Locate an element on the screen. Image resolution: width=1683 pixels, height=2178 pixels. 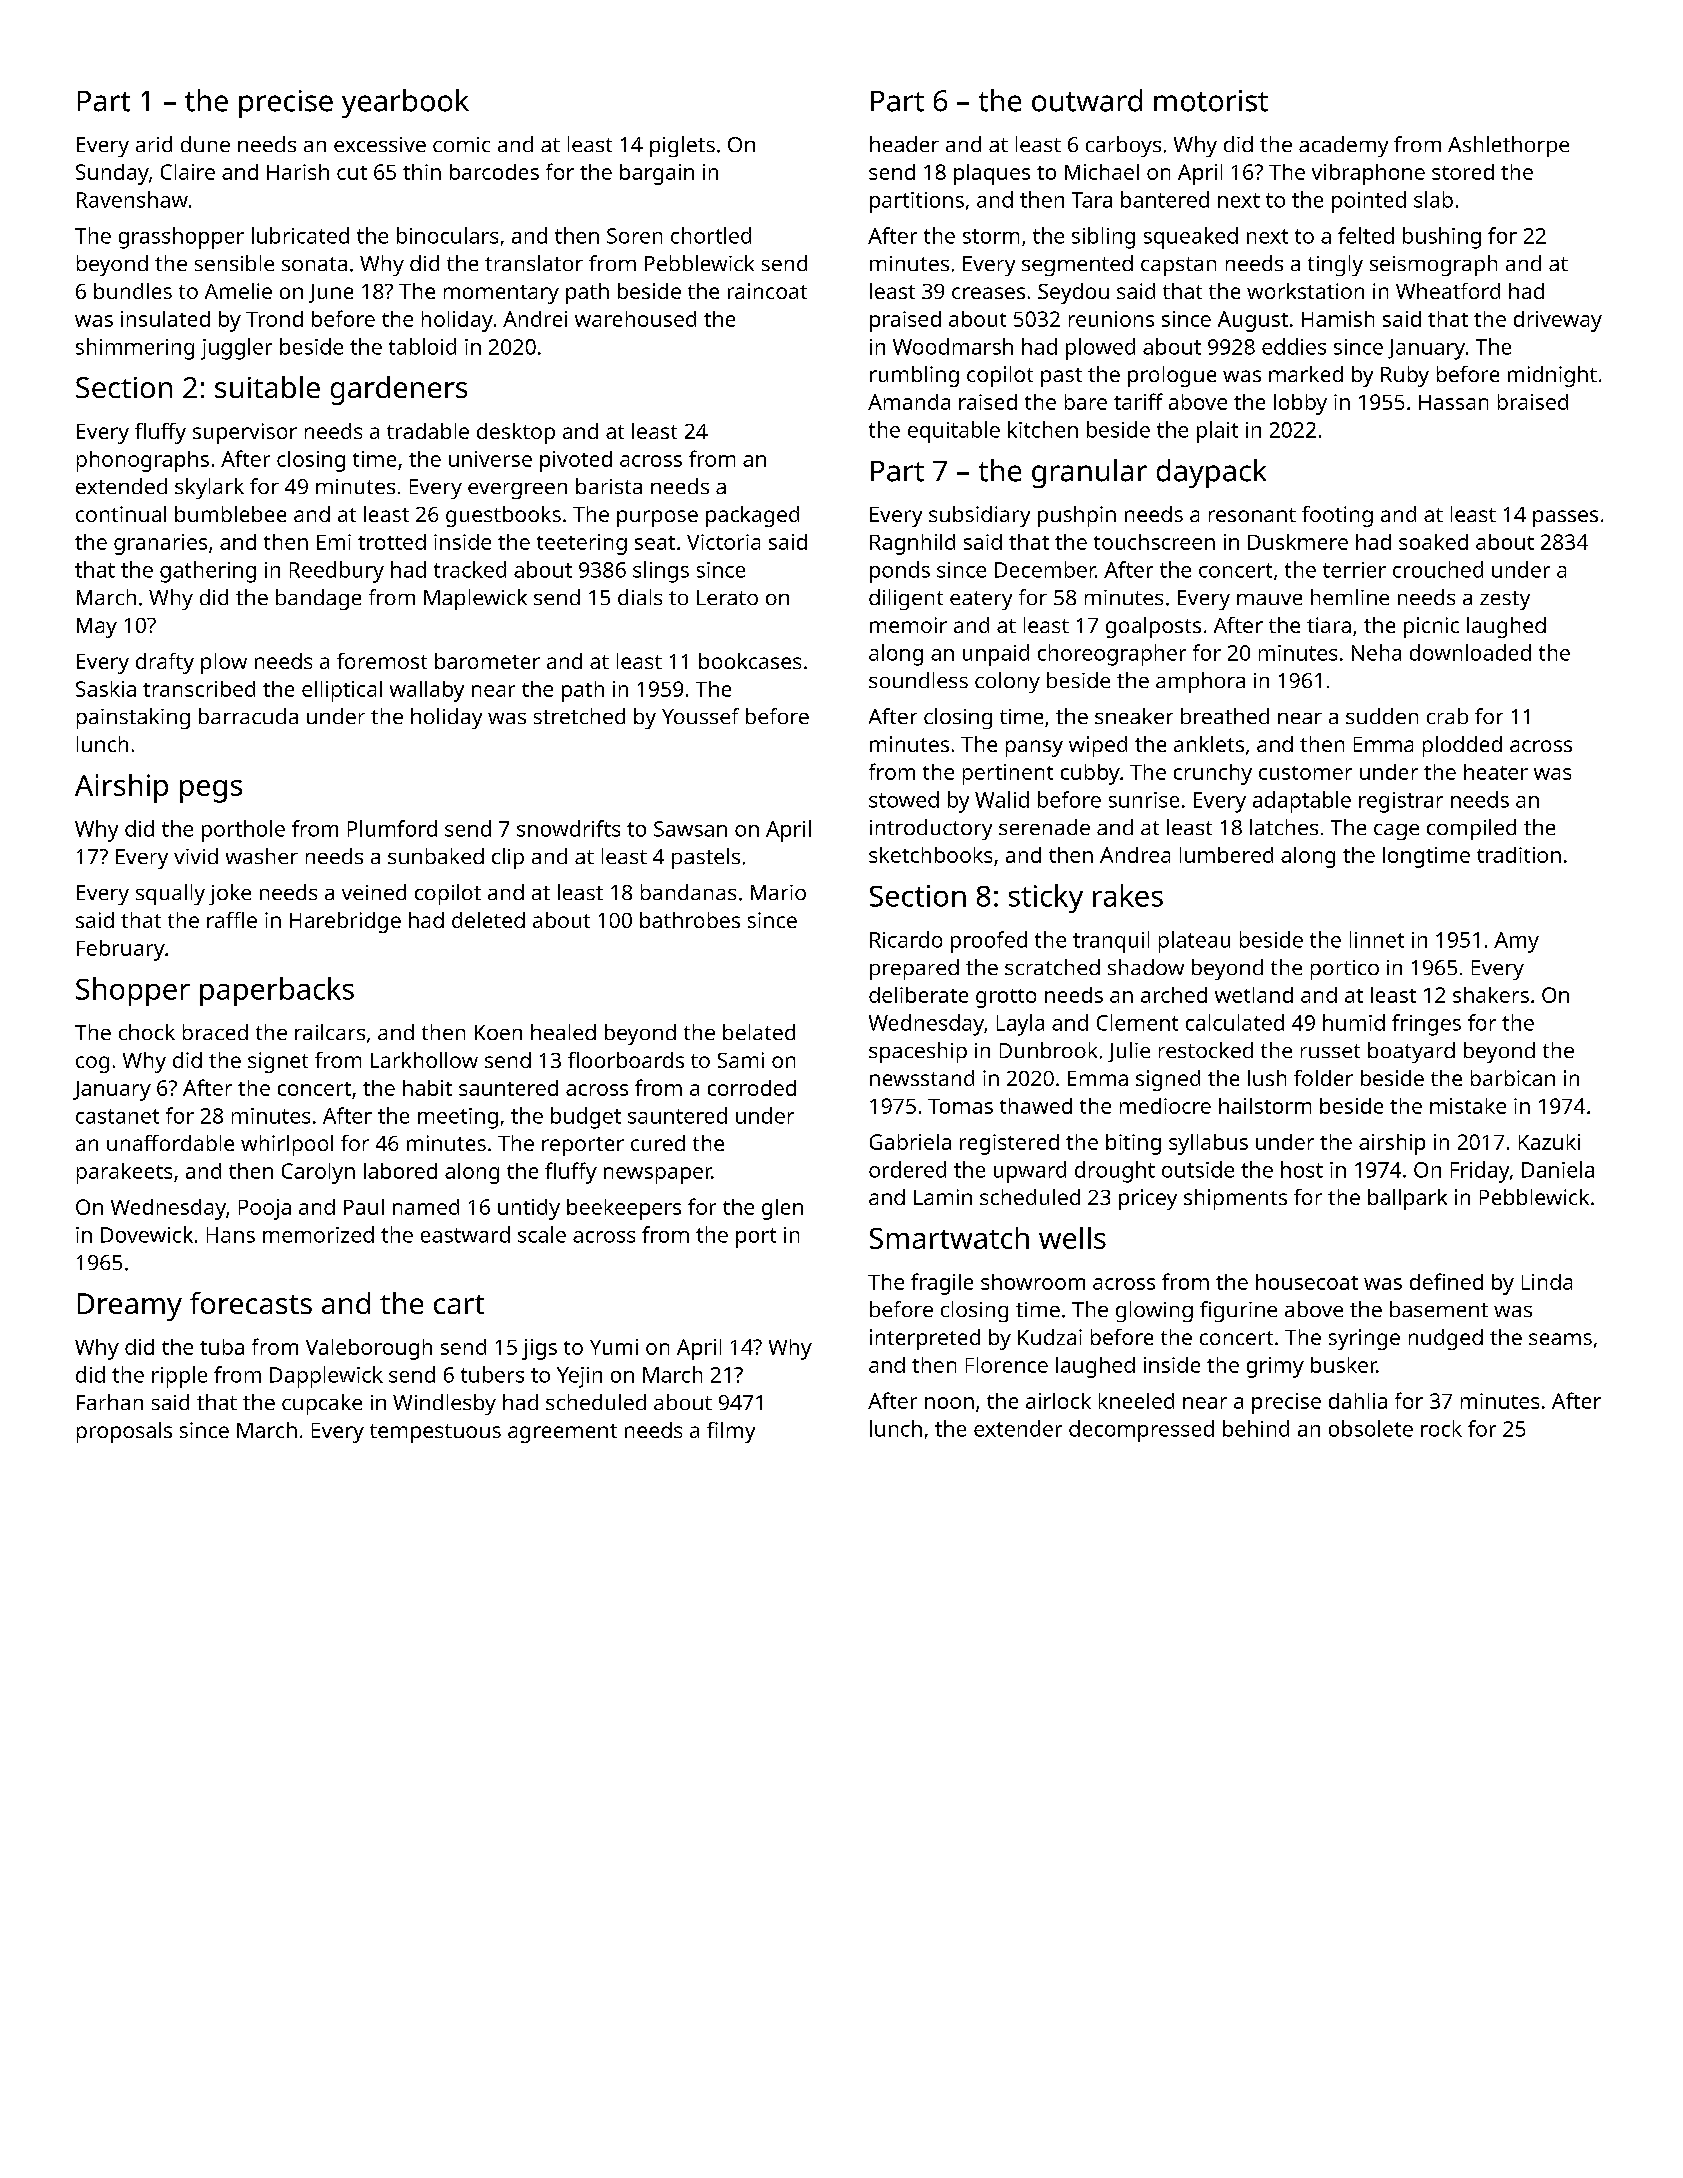
mauve is located at coordinates (1269, 599).
